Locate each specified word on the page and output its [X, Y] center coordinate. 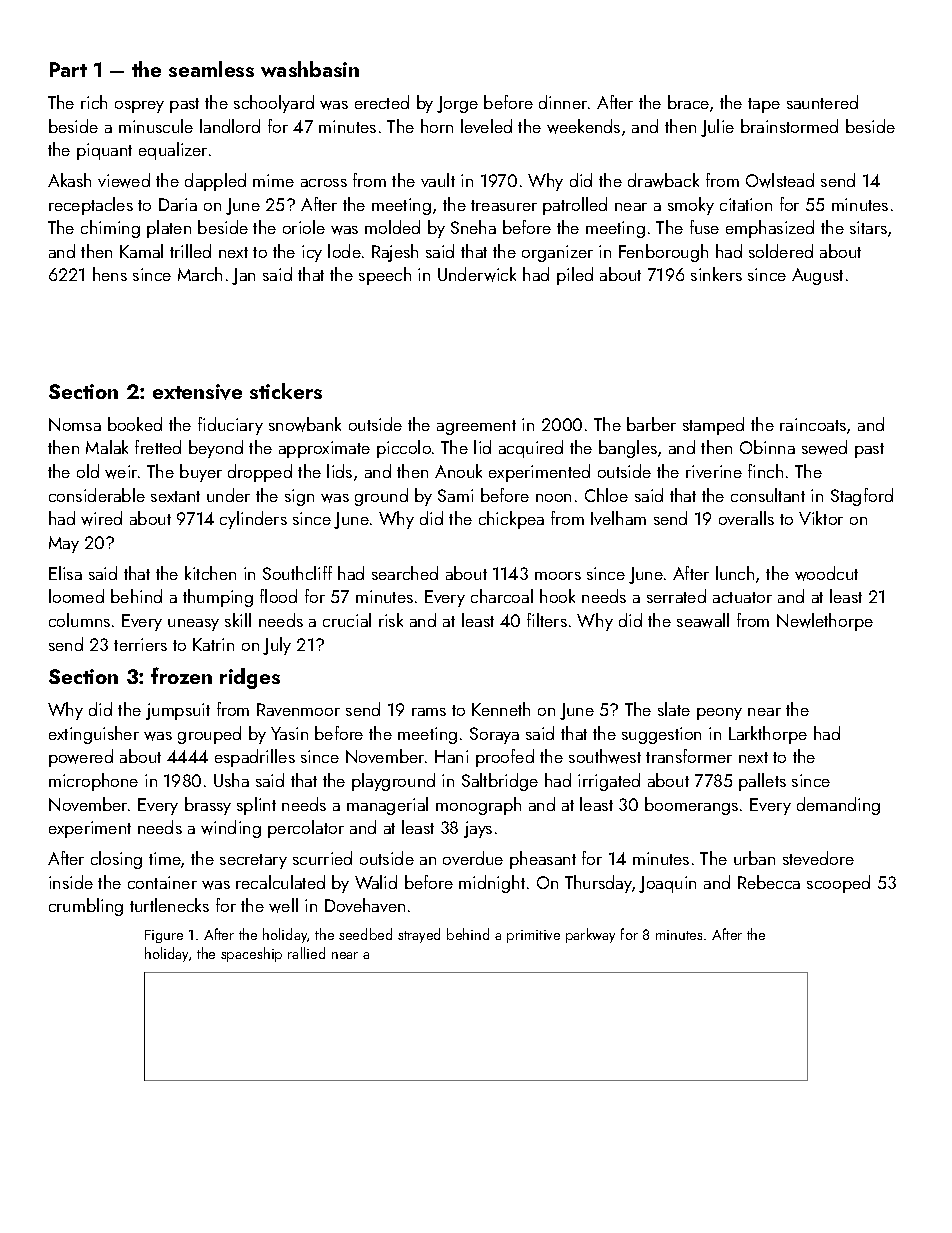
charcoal [502, 596]
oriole [304, 227]
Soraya [494, 735]
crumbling [86, 907]
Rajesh [395, 253]
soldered [781, 251]
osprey [139, 107]
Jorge [457, 104]
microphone [93, 782]
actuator [742, 597]
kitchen [210, 573]
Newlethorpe [825, 622]
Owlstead [780, 180]
